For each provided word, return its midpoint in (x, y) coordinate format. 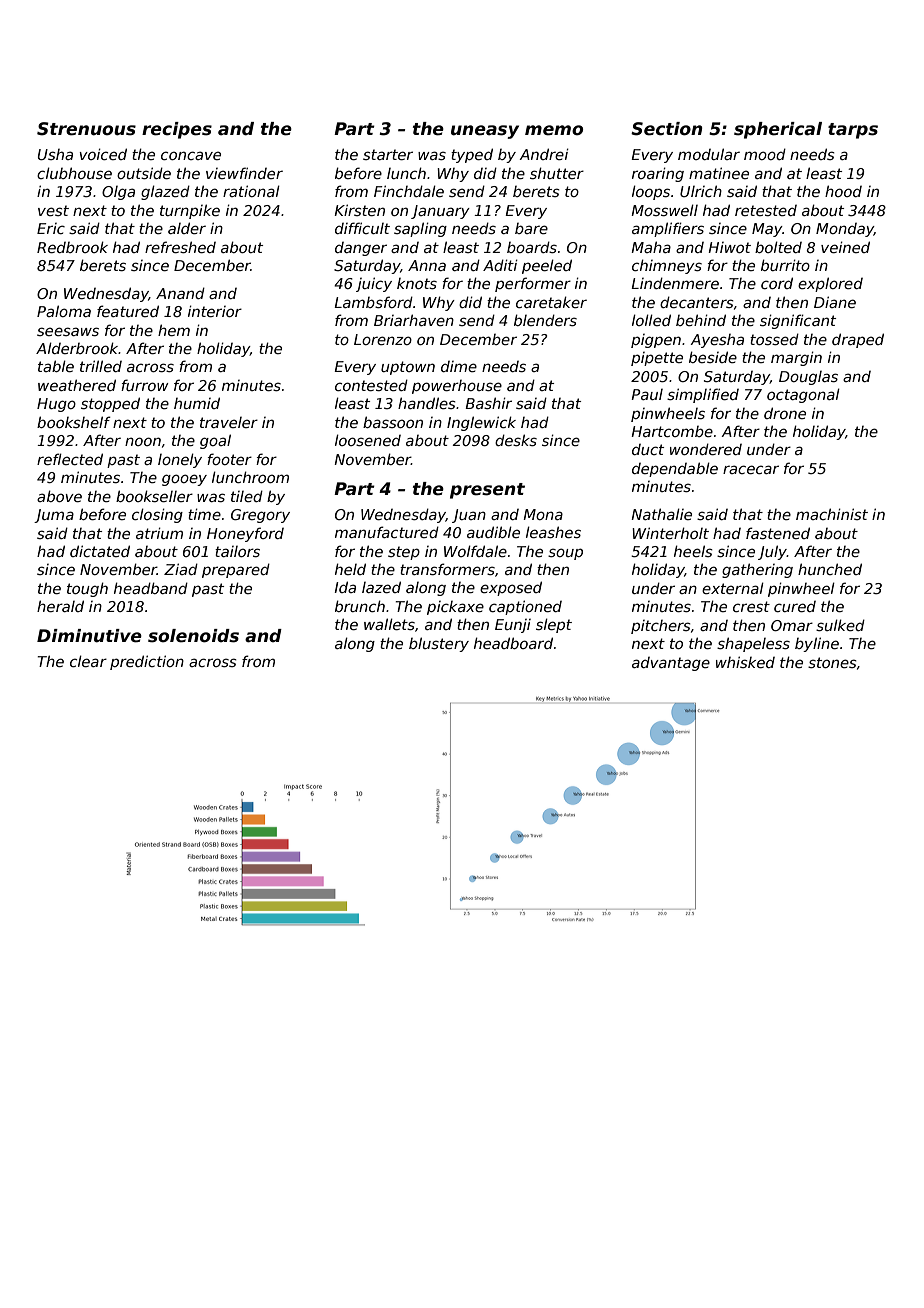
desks (516, 440)
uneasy (485, 132)
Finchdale (409, 191)
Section (667, 129)
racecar (751, 469)
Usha (55, 154)
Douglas (808, 378)
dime (459, 366)
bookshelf (74, 422)
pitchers (661, 627)
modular (709, 154)
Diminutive (89, 636)
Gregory (260, 516)
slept (554, 625)
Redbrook (72, 247)
